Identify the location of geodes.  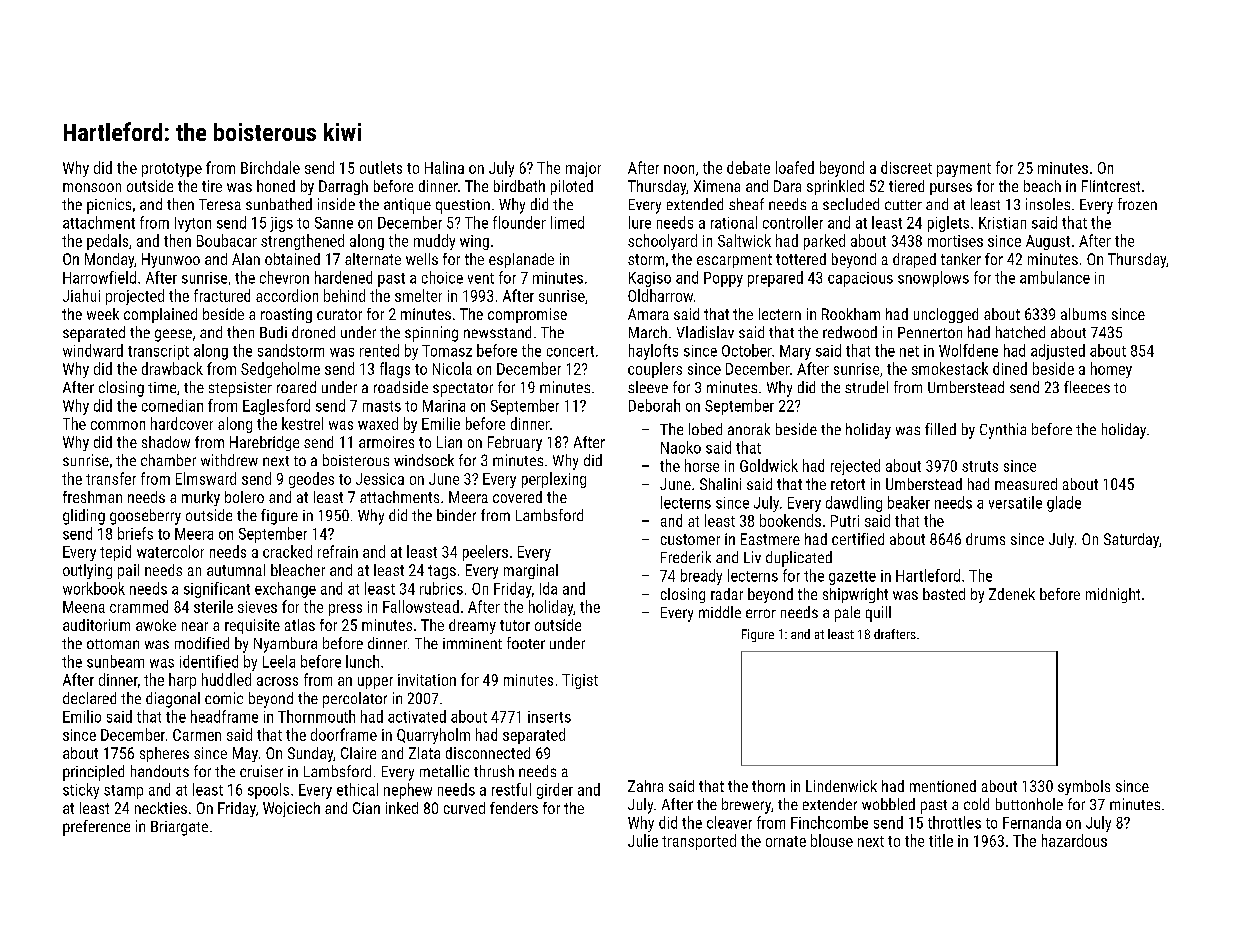
(311, 480).
